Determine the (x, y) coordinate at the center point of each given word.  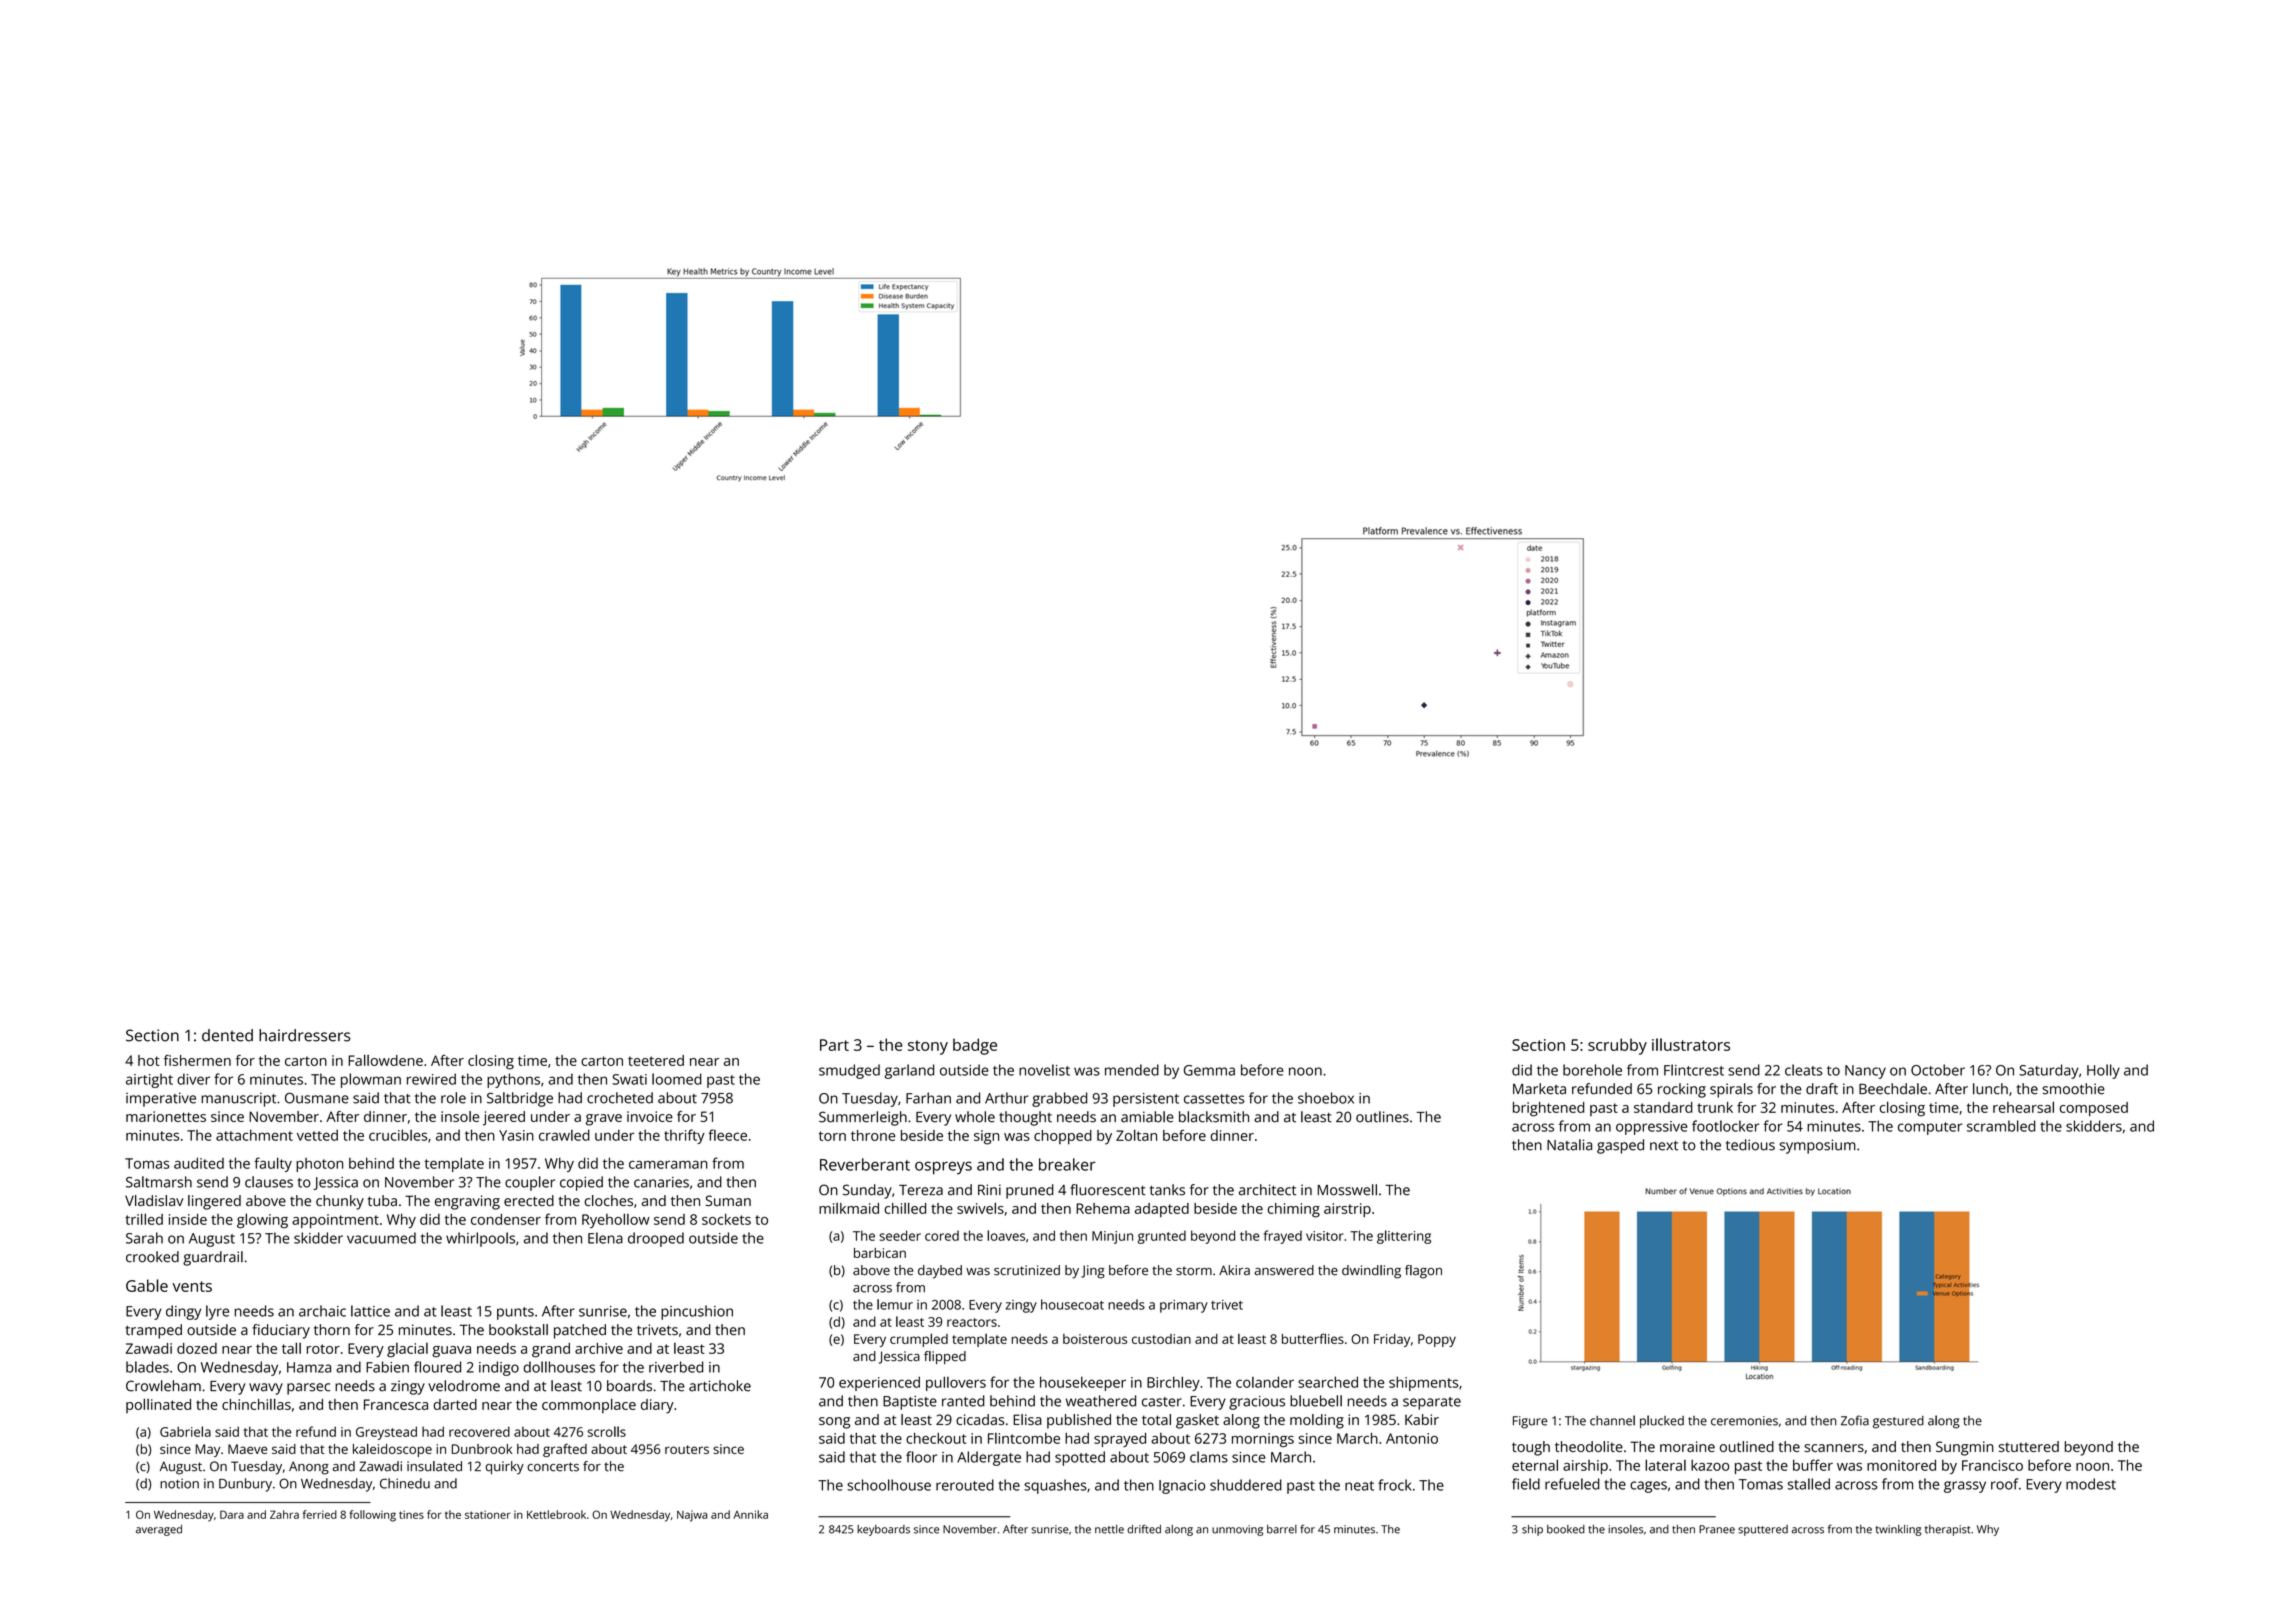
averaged (159, 1530)
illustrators (1691, 1044)
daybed (940, 1272)
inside (188, 1219)
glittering (1404, 1237)
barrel (1282, 1529)
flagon (1423, 1272)
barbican (880, 1253)
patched (580, 1331)
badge (975, 1046)
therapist (1948, 1530)
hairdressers (305, 1035)
